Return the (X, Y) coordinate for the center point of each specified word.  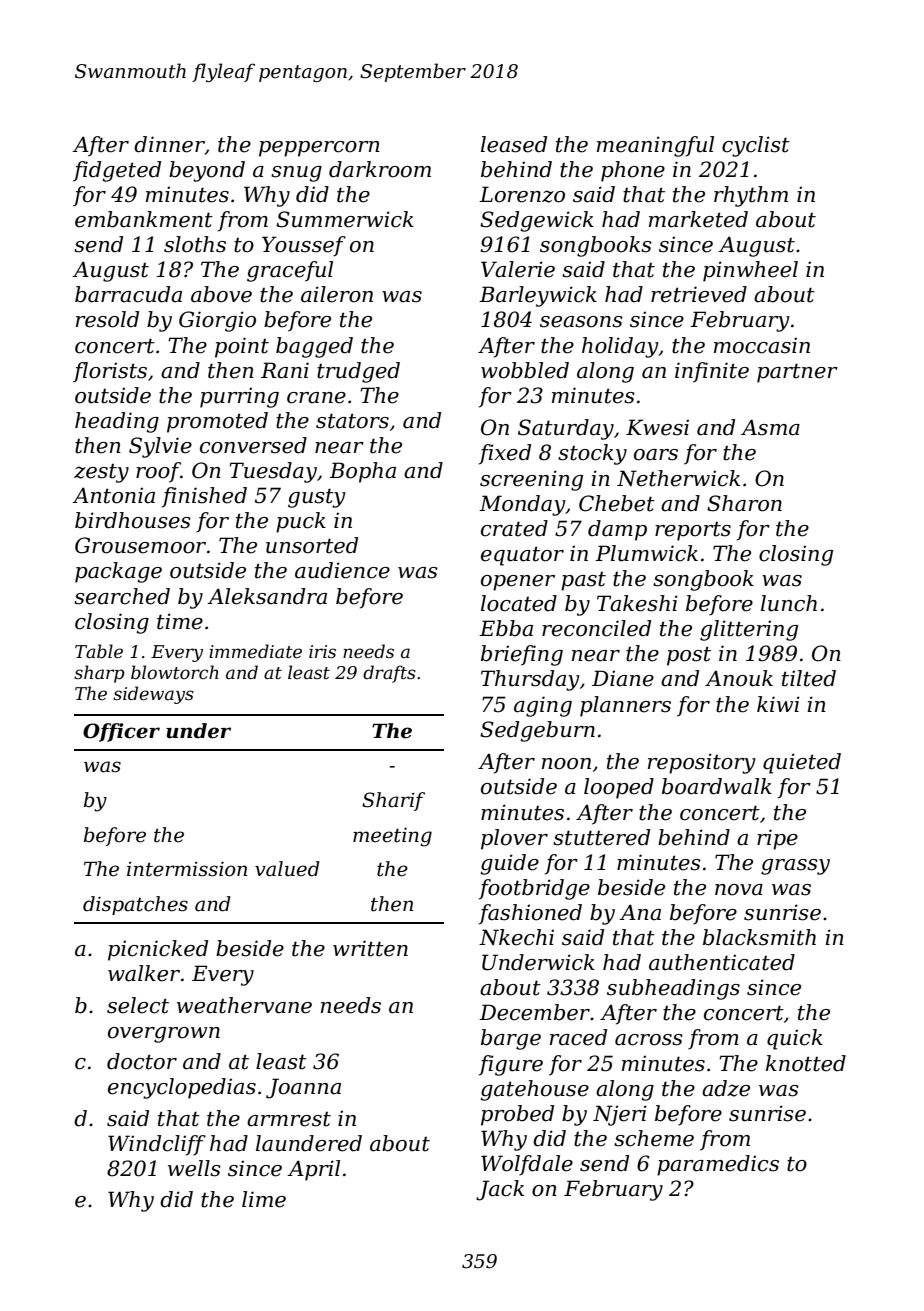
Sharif (393, 801)
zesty (101, 473)
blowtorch (175, 672)
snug (296, 174)
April (313, 1170)
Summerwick (345, 219)
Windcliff (157, 1145)
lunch (789, 603)
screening (531, 480)
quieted (802, 763)
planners (625, 706)
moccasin (762, 346)
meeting (392, 837)
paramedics (718, 1165)
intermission (187, 869)
